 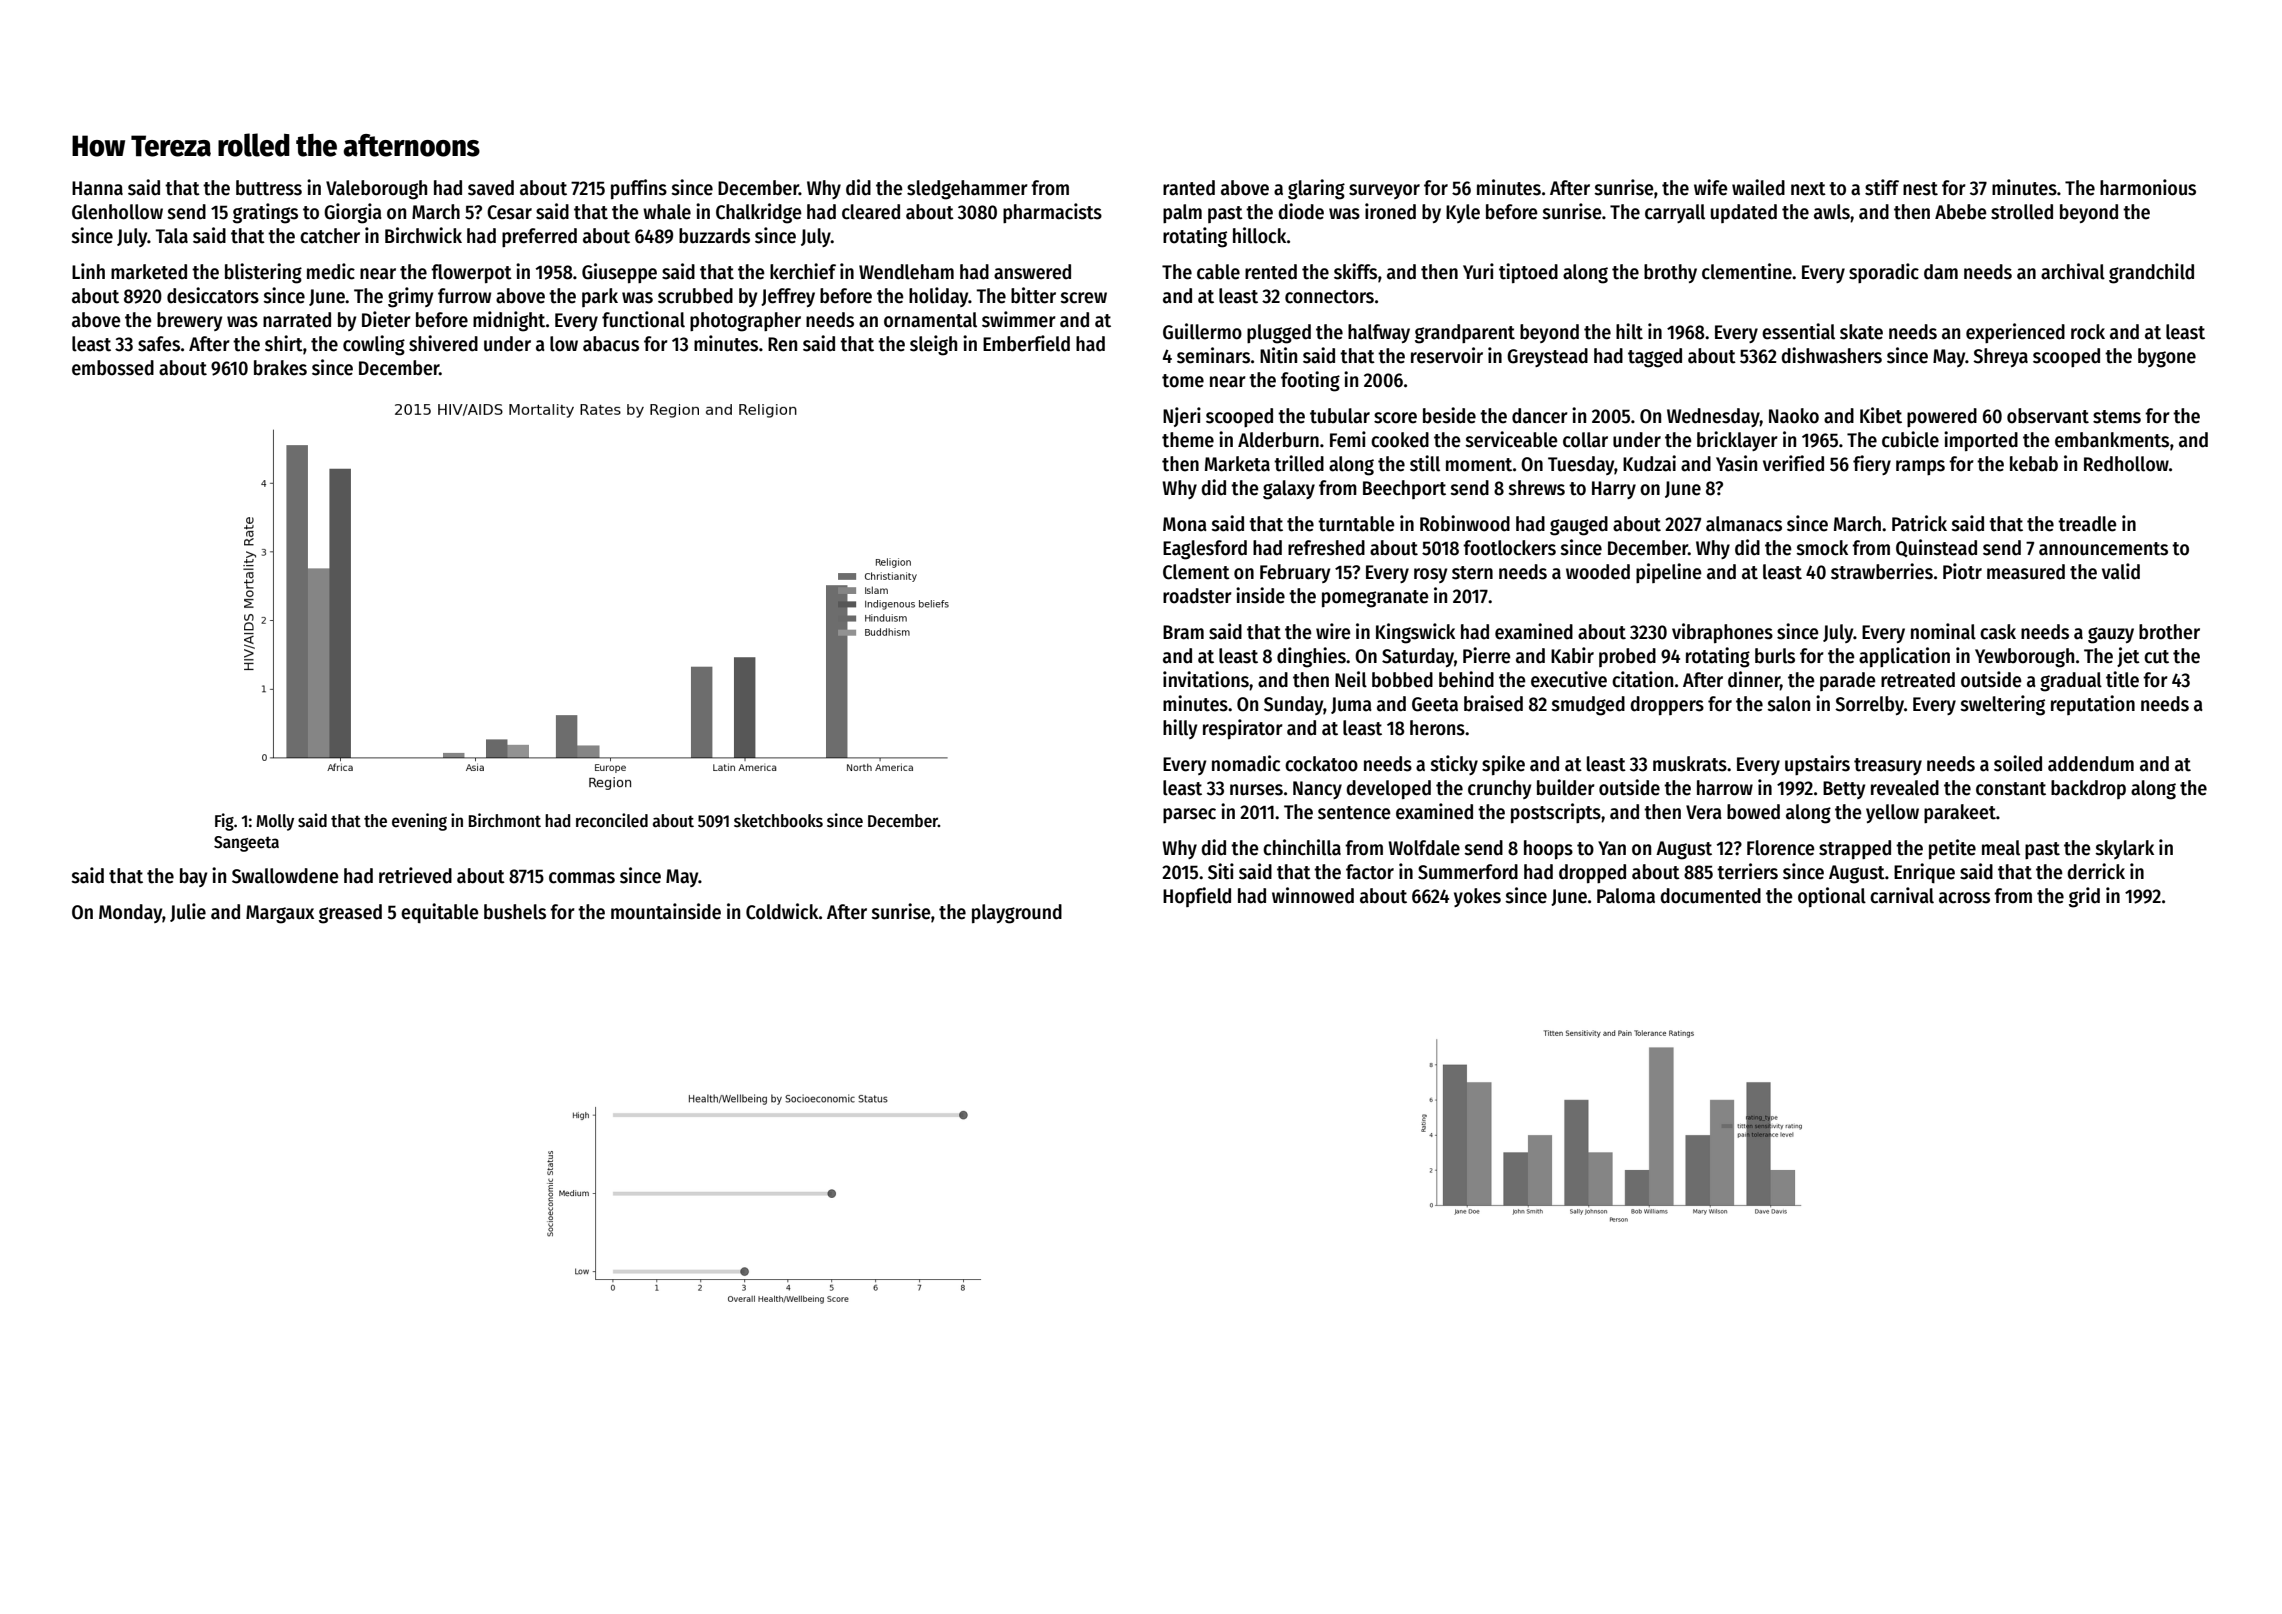 I want to click on roadster, so click(x=1197, y=596).
